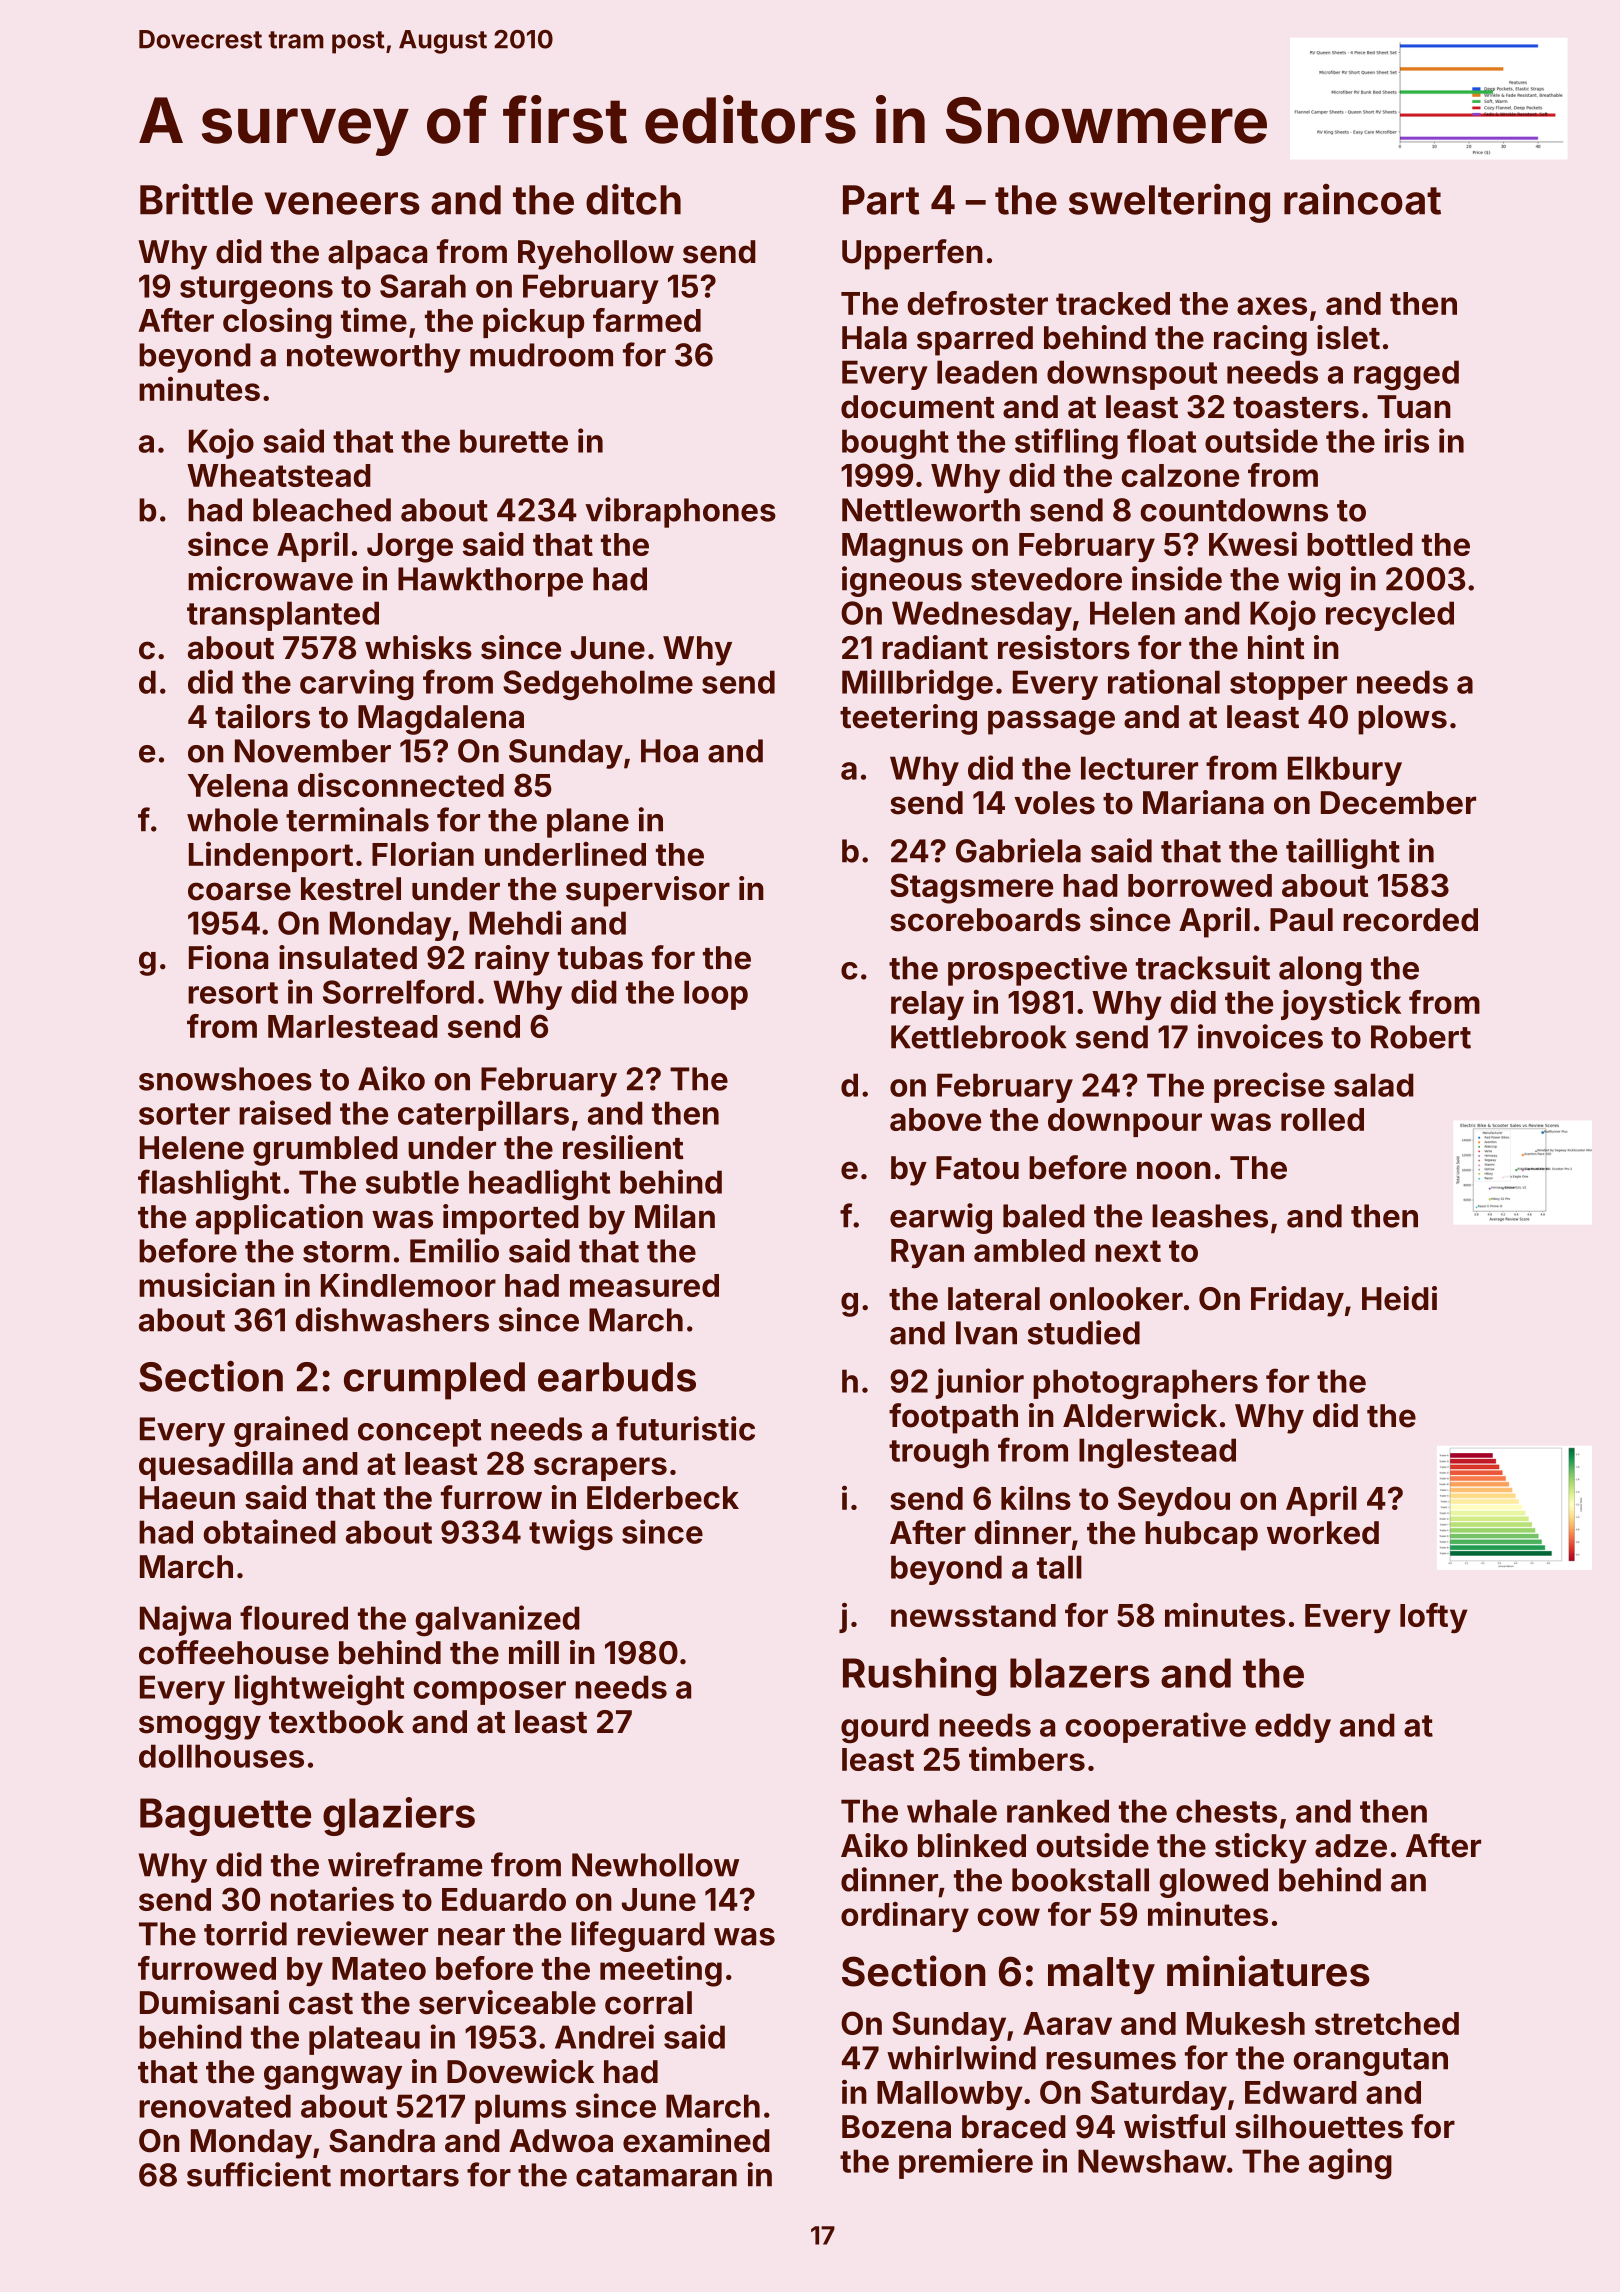  I want to click on ordinary, so click(905, 1917).
